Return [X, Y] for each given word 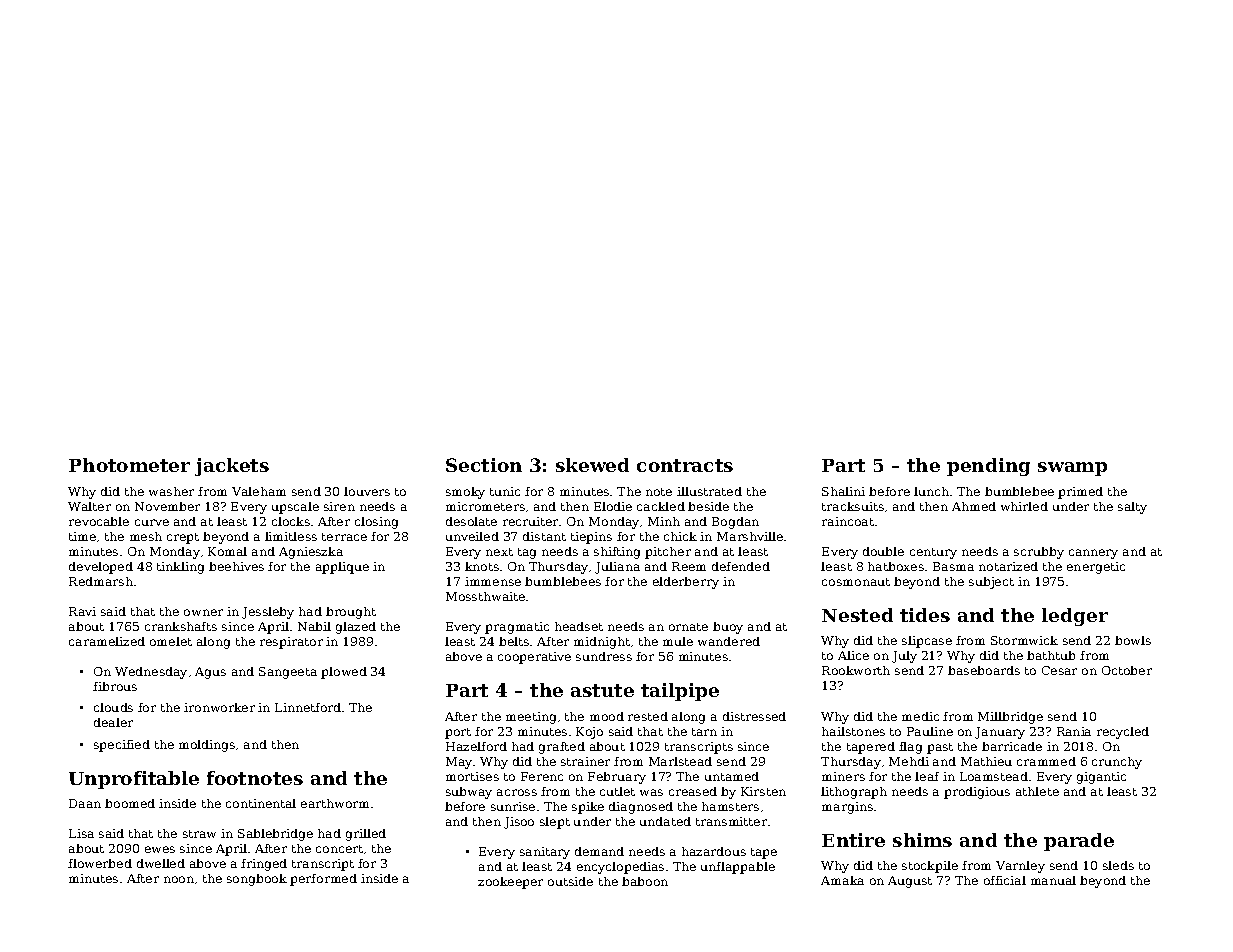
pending [988, 467]
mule [678, 641]
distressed [754, 716]
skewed [592, 465]
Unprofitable [134, 780]
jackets [232, 467]
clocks [291, 521]
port [458, 733]
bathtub [1051, 655]
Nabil [314, 626]
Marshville [750, 536]
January [1000, 733]
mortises [472, 776]
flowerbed [100, 863]
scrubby [1039, 553]
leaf [927, 776]
